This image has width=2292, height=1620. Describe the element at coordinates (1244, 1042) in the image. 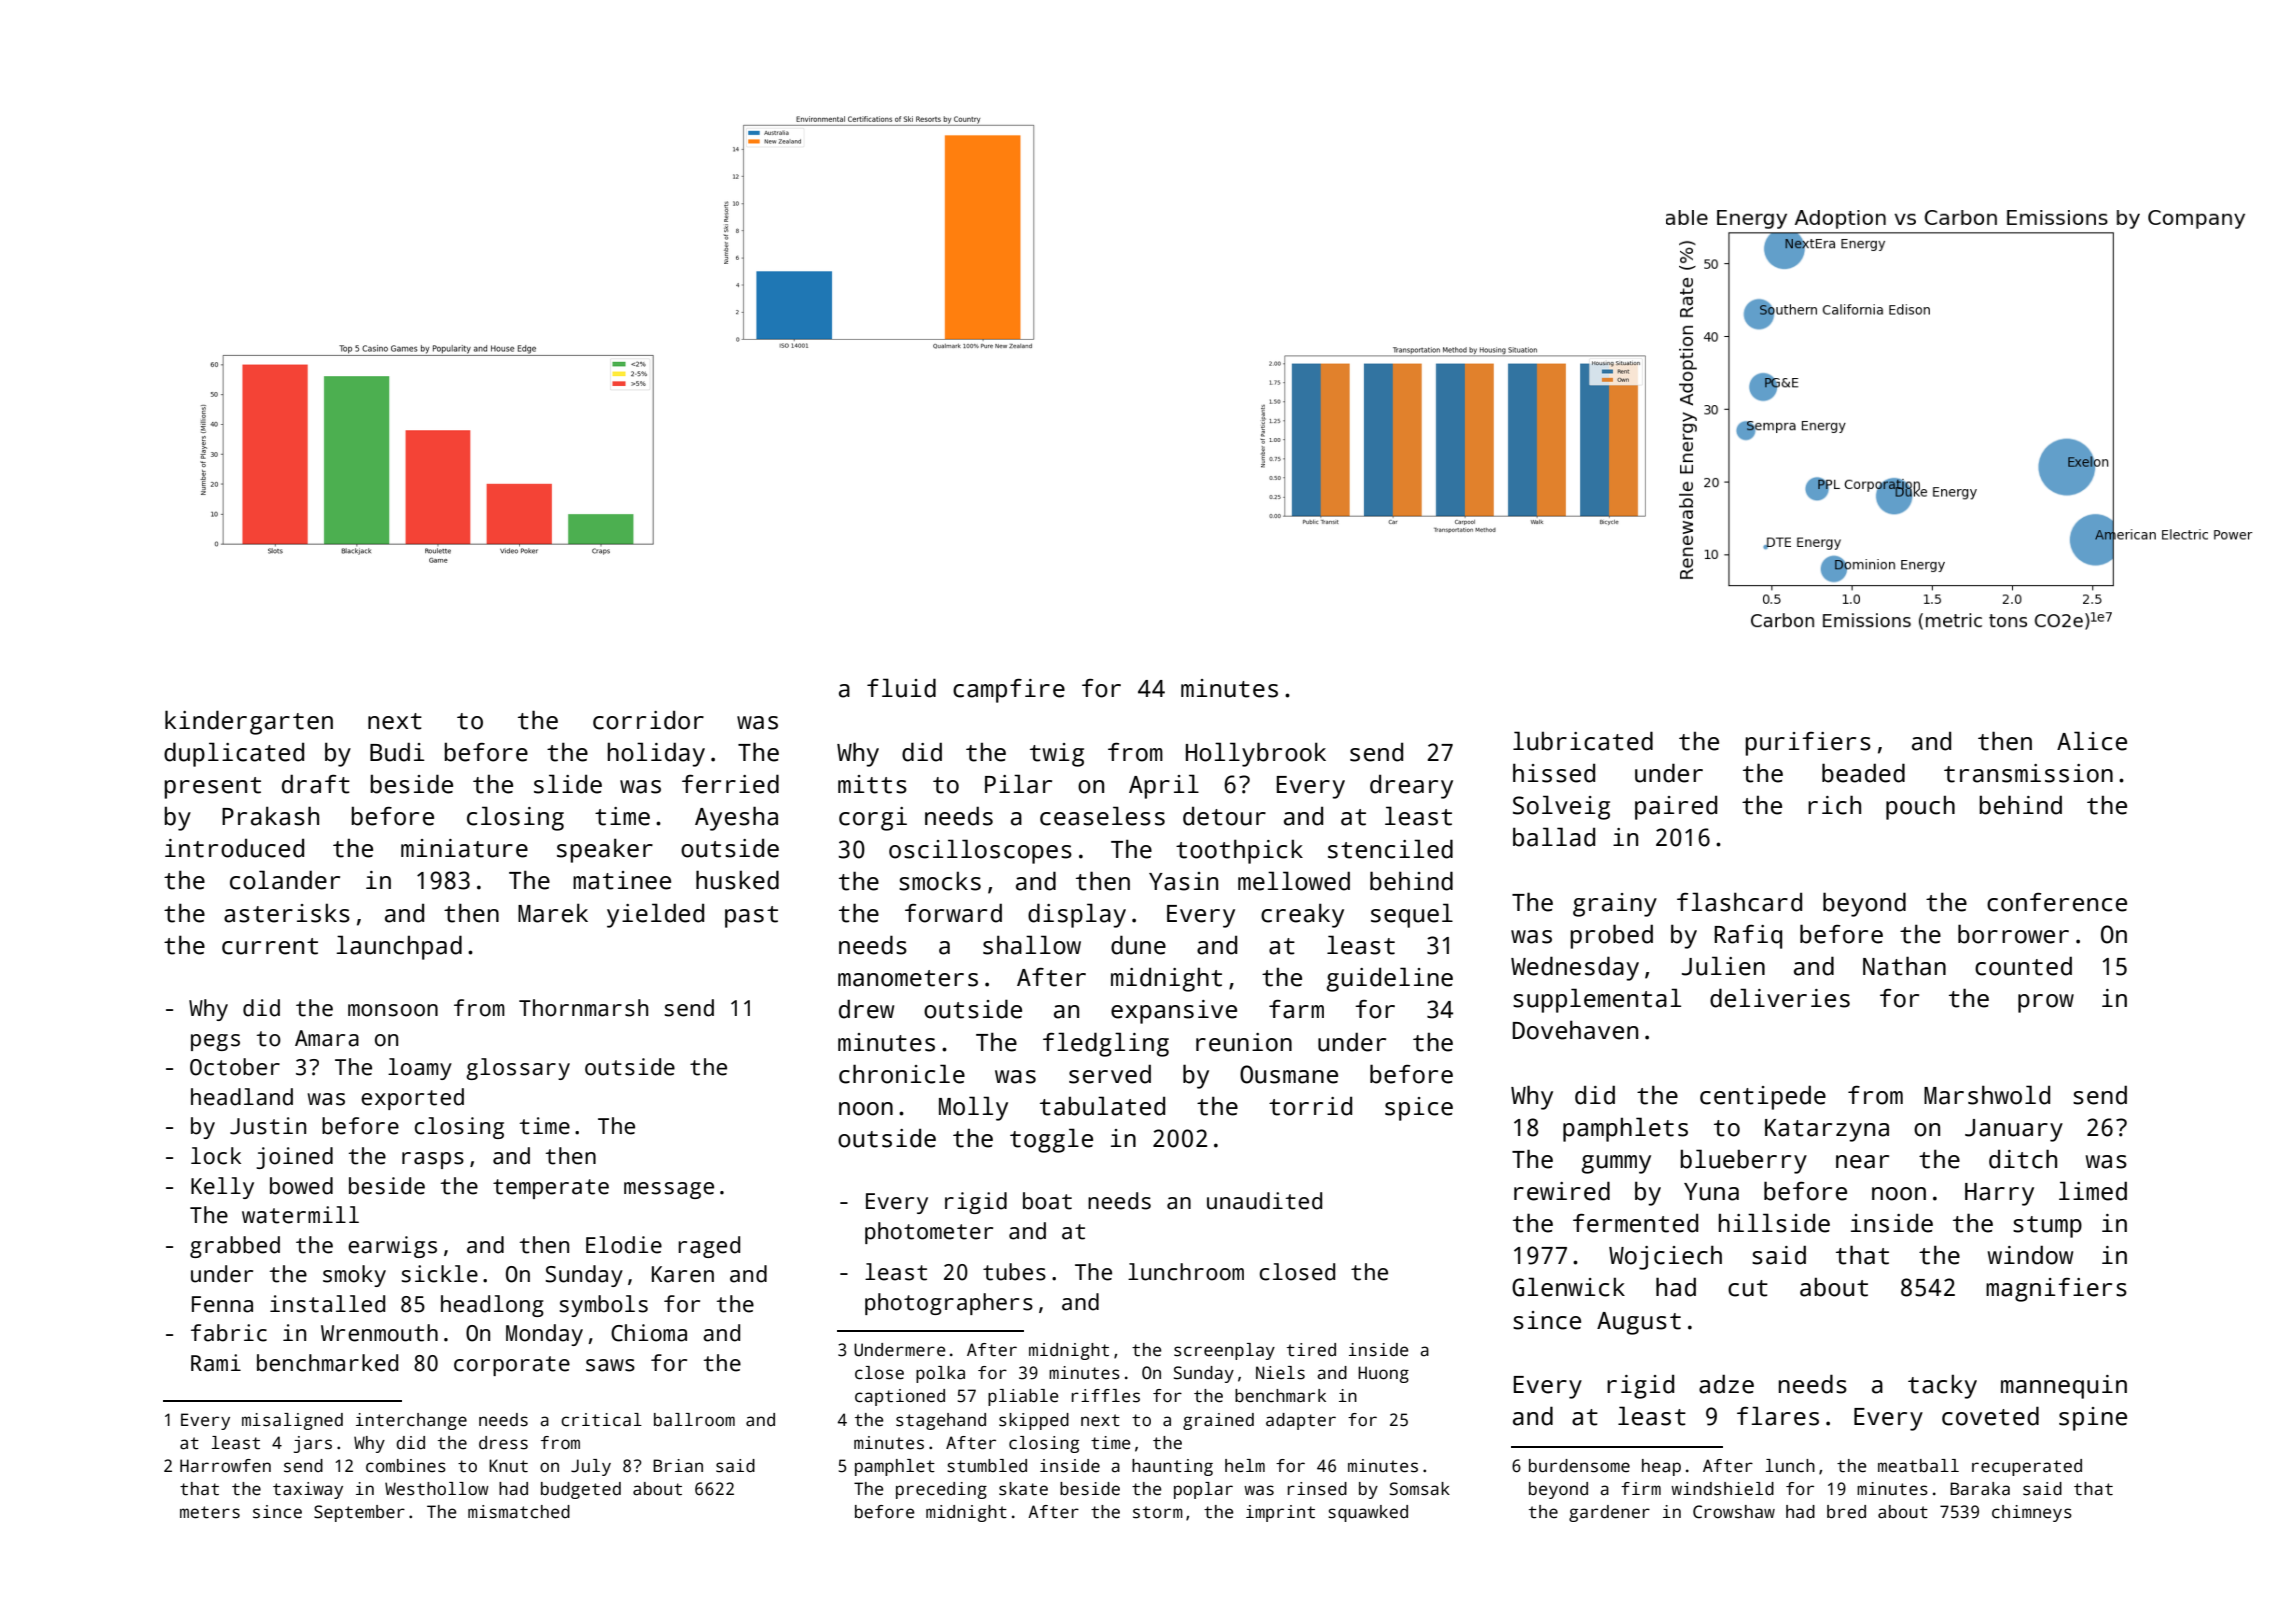

I see `reunion` at that location.
